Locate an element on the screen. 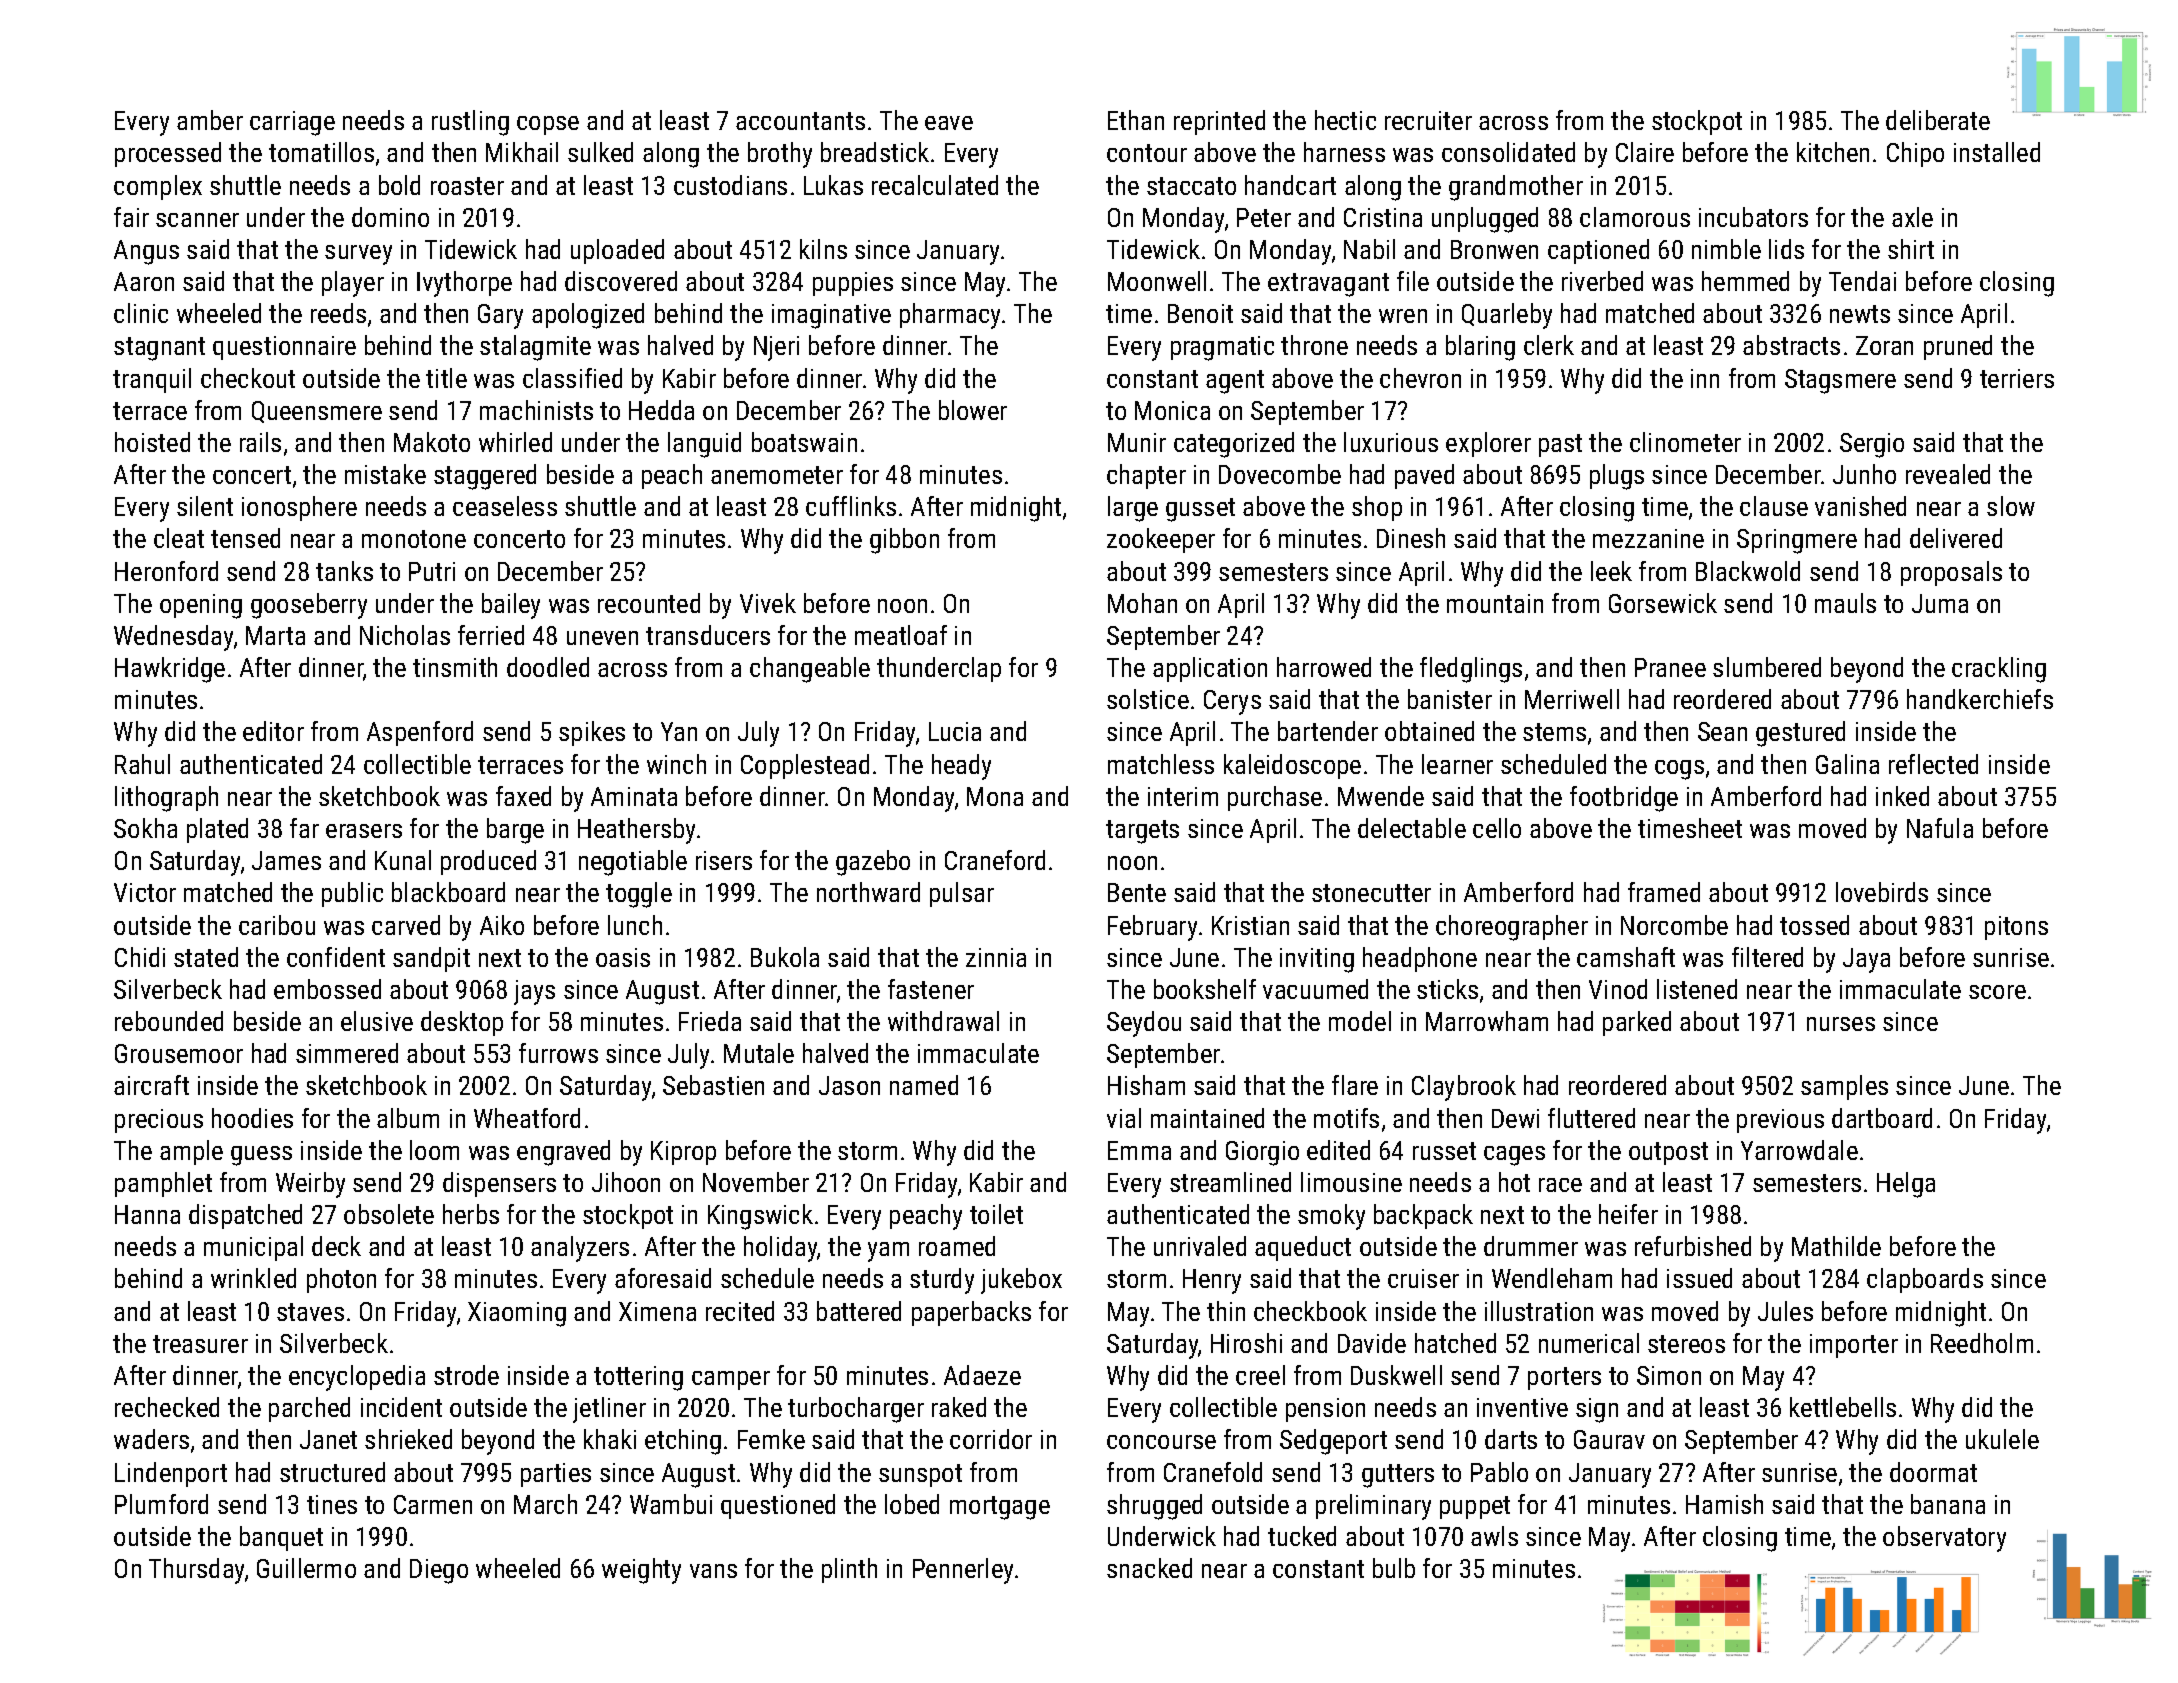 The width and height of the screenshot is (2178, 1683). gestured is located at coordinates (1800, 734).
